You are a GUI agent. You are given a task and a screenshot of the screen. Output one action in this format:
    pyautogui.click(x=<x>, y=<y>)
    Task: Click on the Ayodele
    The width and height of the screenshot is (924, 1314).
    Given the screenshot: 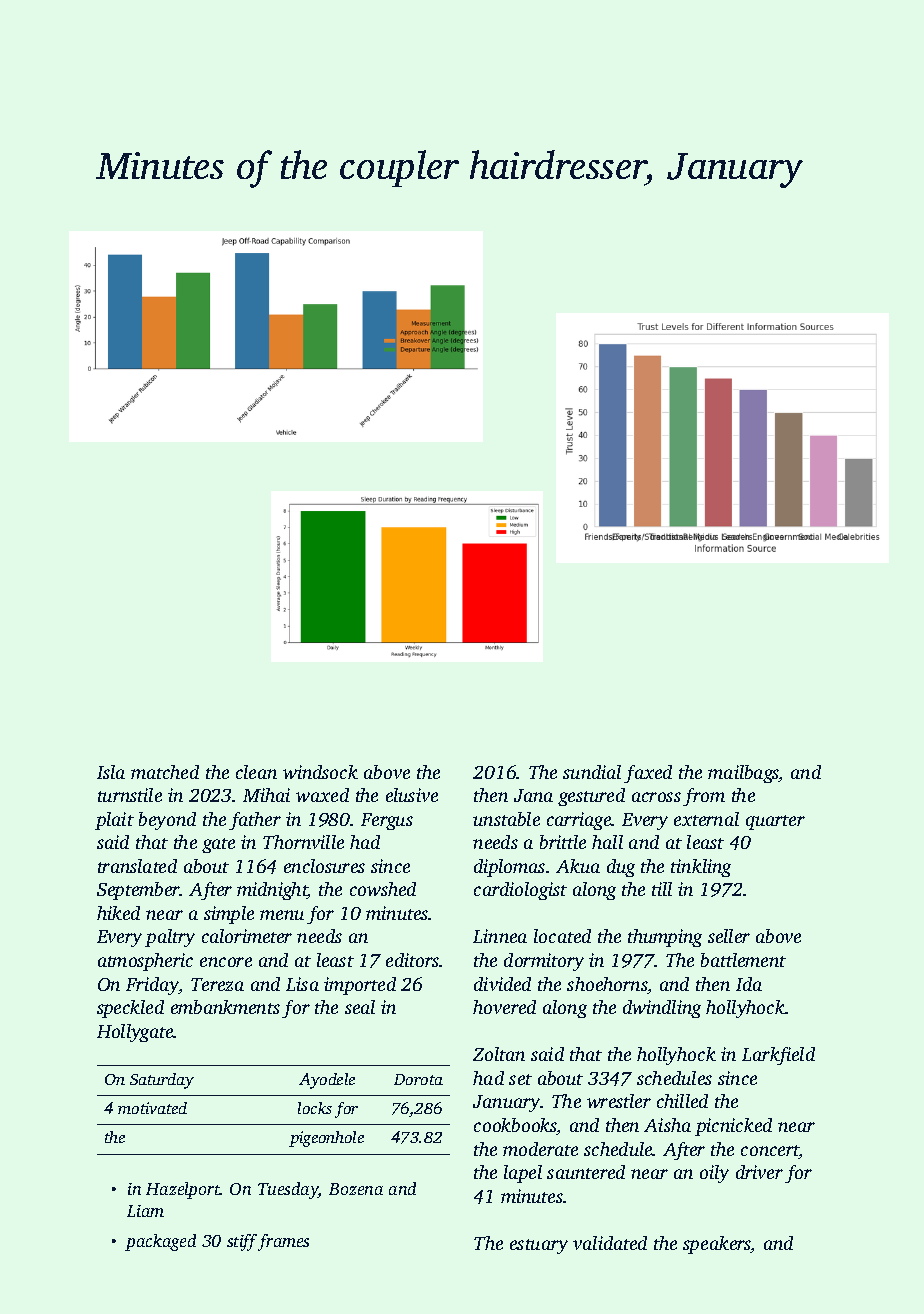 What is the action you would take?
    pyautogui.click(x=327, y=1081)
